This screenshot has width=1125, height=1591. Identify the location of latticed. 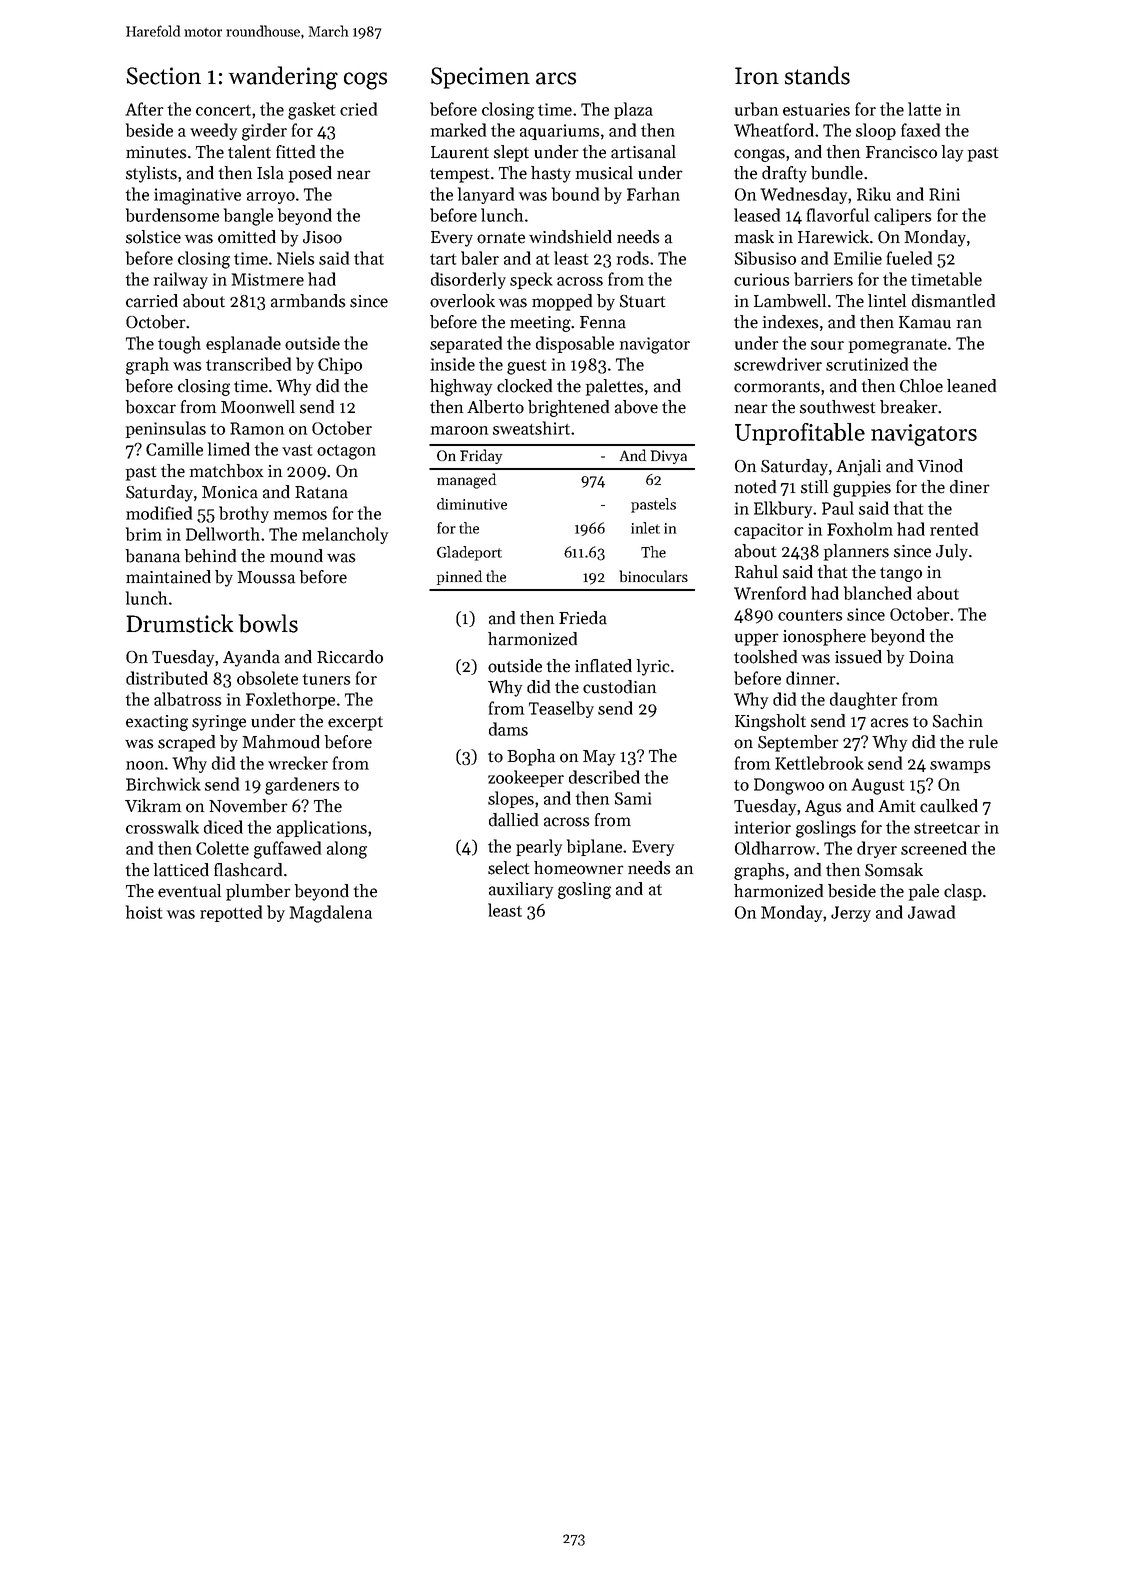
(181, 870).
